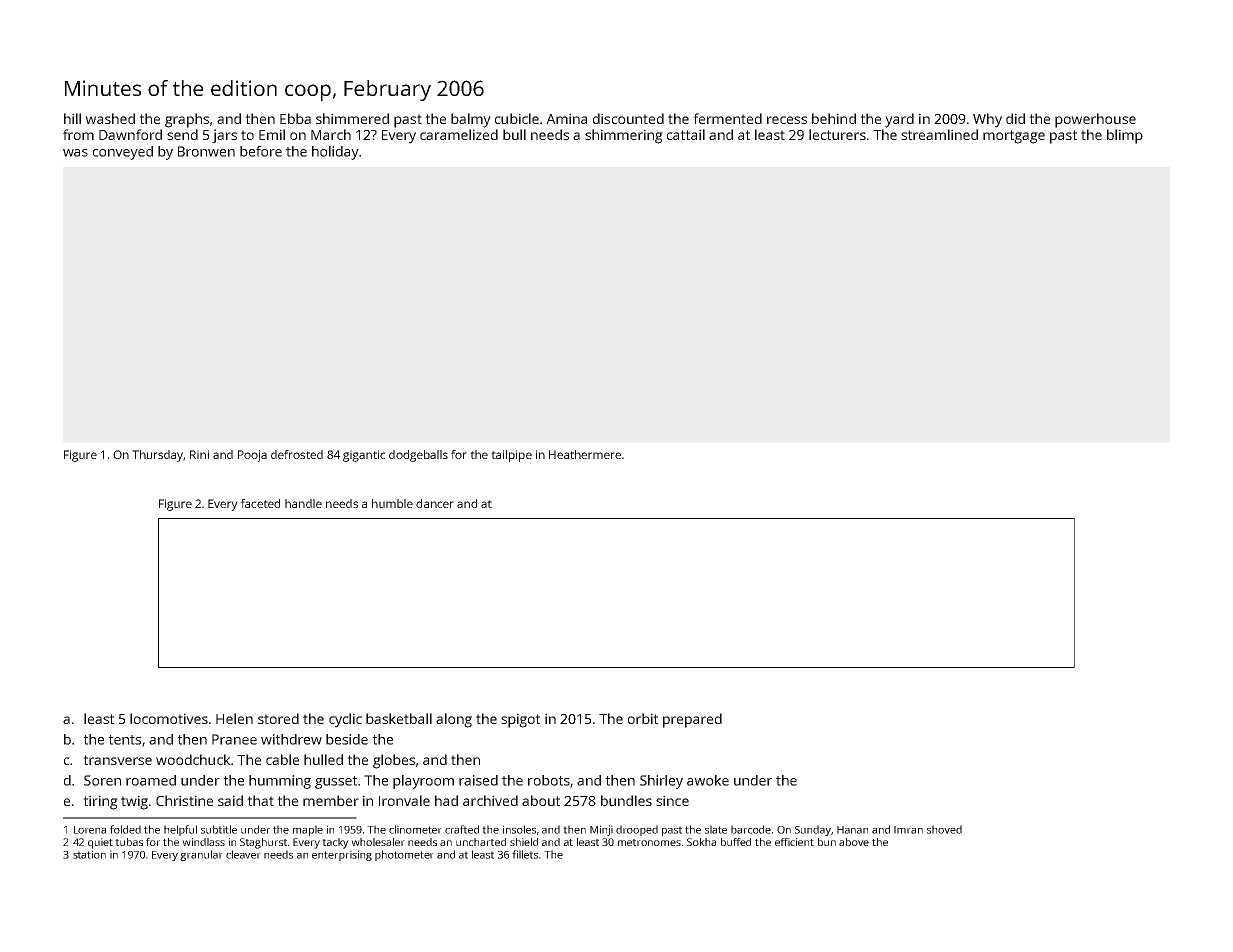  Describe the element at coordinates (511, 456) in the screenshot. I see `tailpipe` at that location.
